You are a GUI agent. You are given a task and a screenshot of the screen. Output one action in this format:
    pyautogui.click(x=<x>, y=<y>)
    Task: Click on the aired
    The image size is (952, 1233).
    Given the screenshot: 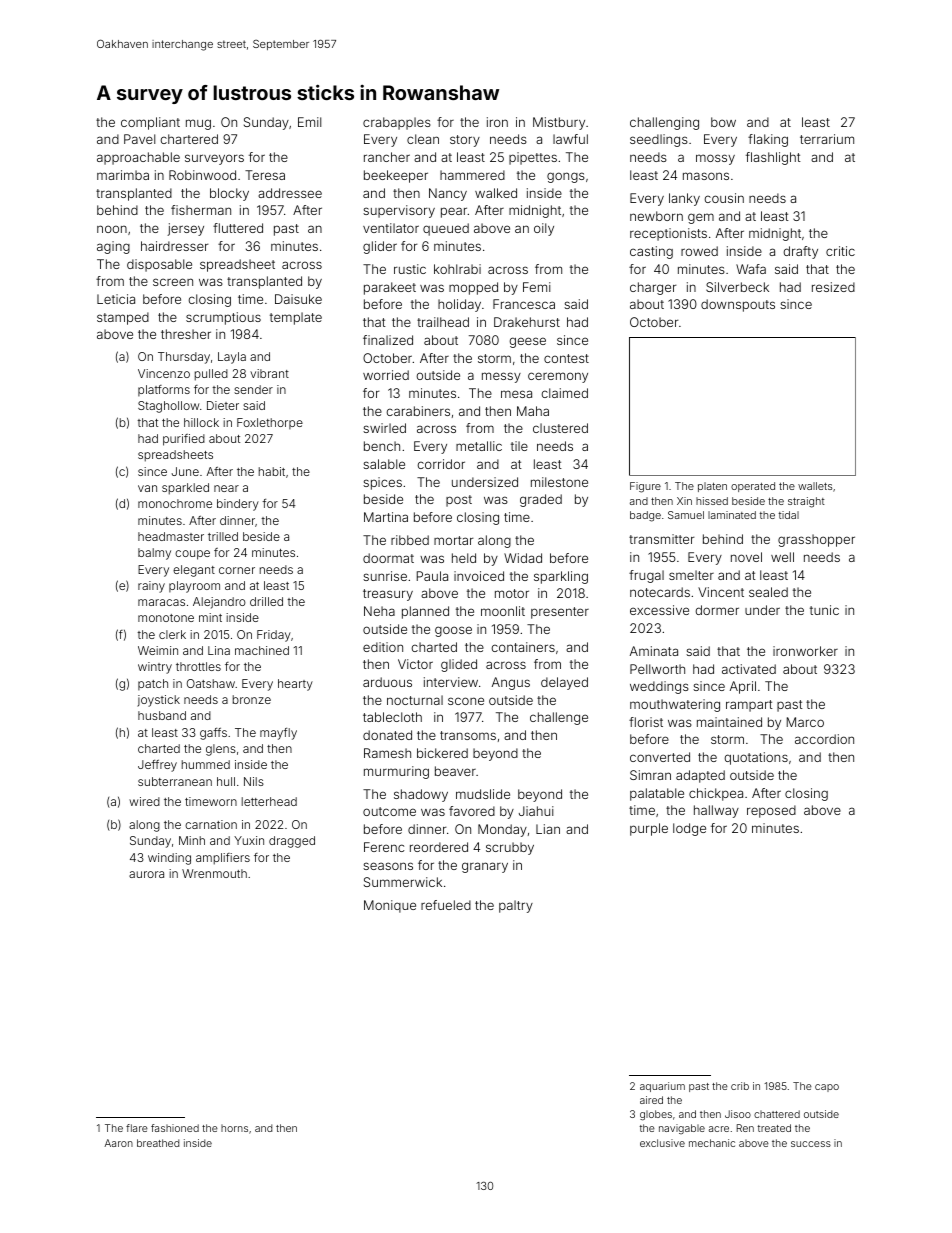 What is the action you would take?
    pyautogui.click(x=651, y=1100)
